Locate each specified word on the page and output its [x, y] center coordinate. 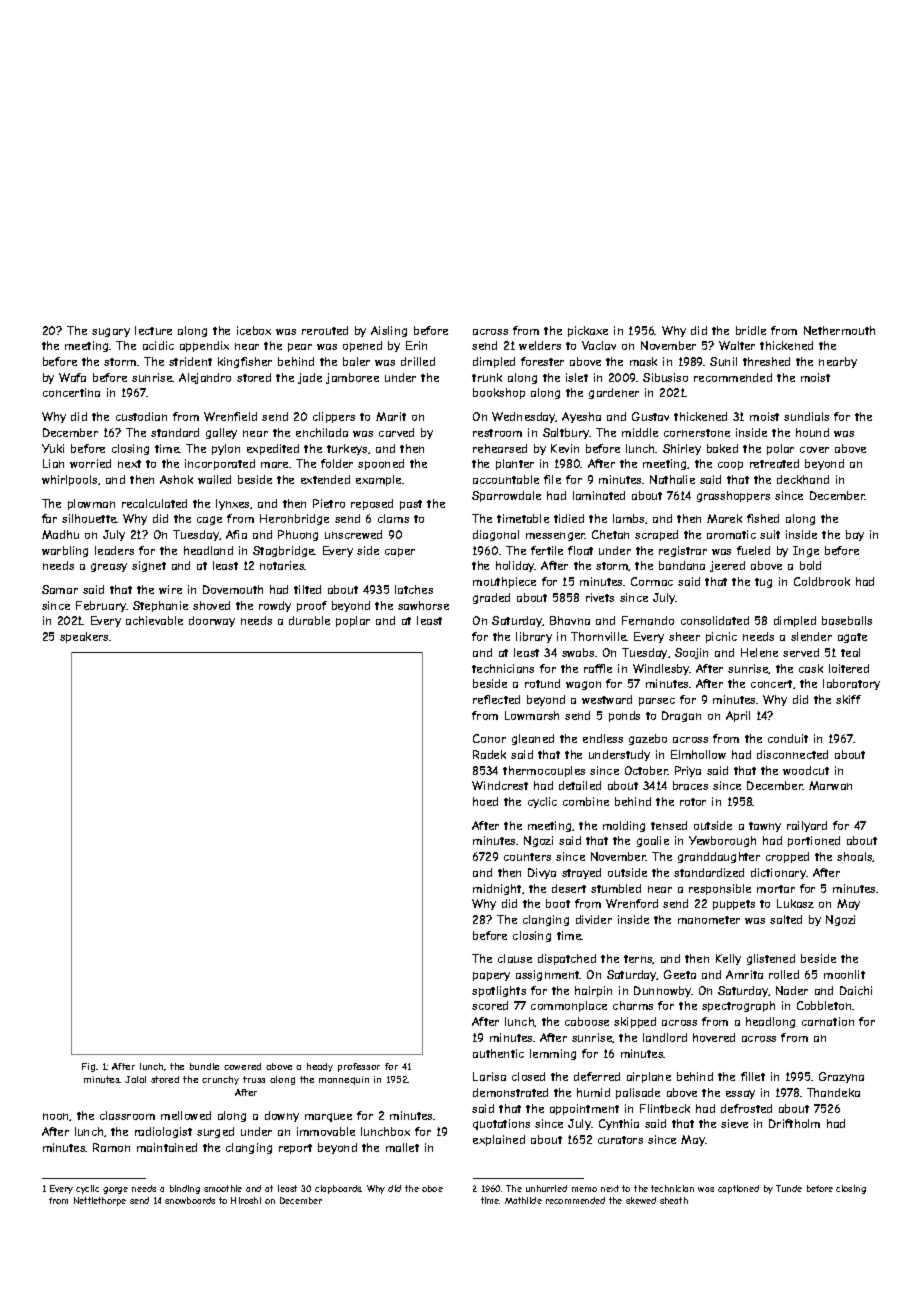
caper [400, 552]
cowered [242, 1066]
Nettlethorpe [100, 1201]
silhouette [89, 518]
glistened [771, 959]
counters [527, 857]
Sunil [723, 361]
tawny [765, 827]
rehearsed [500, 448]
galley [221, 433]
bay [855, 535]
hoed [485, 801]
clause [515, 958]
